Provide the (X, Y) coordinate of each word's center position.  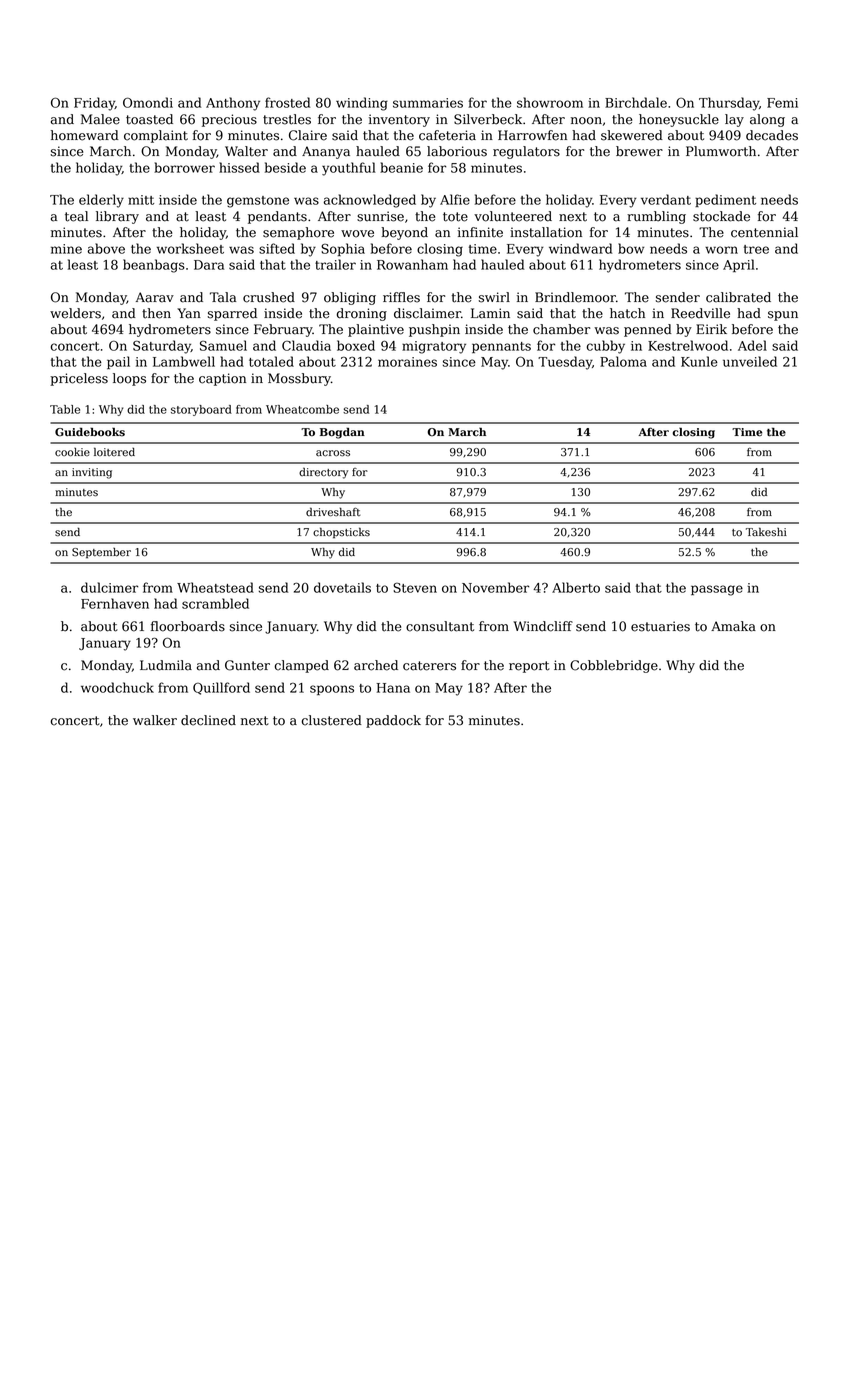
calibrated (738, 297)
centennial (764, 232)
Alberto (576, 587)
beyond (404, 233)
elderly (101, 201)
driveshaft (333, 512)
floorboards (188, 626)
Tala (223, 297)
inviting (92, 473)
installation (546, 232)
